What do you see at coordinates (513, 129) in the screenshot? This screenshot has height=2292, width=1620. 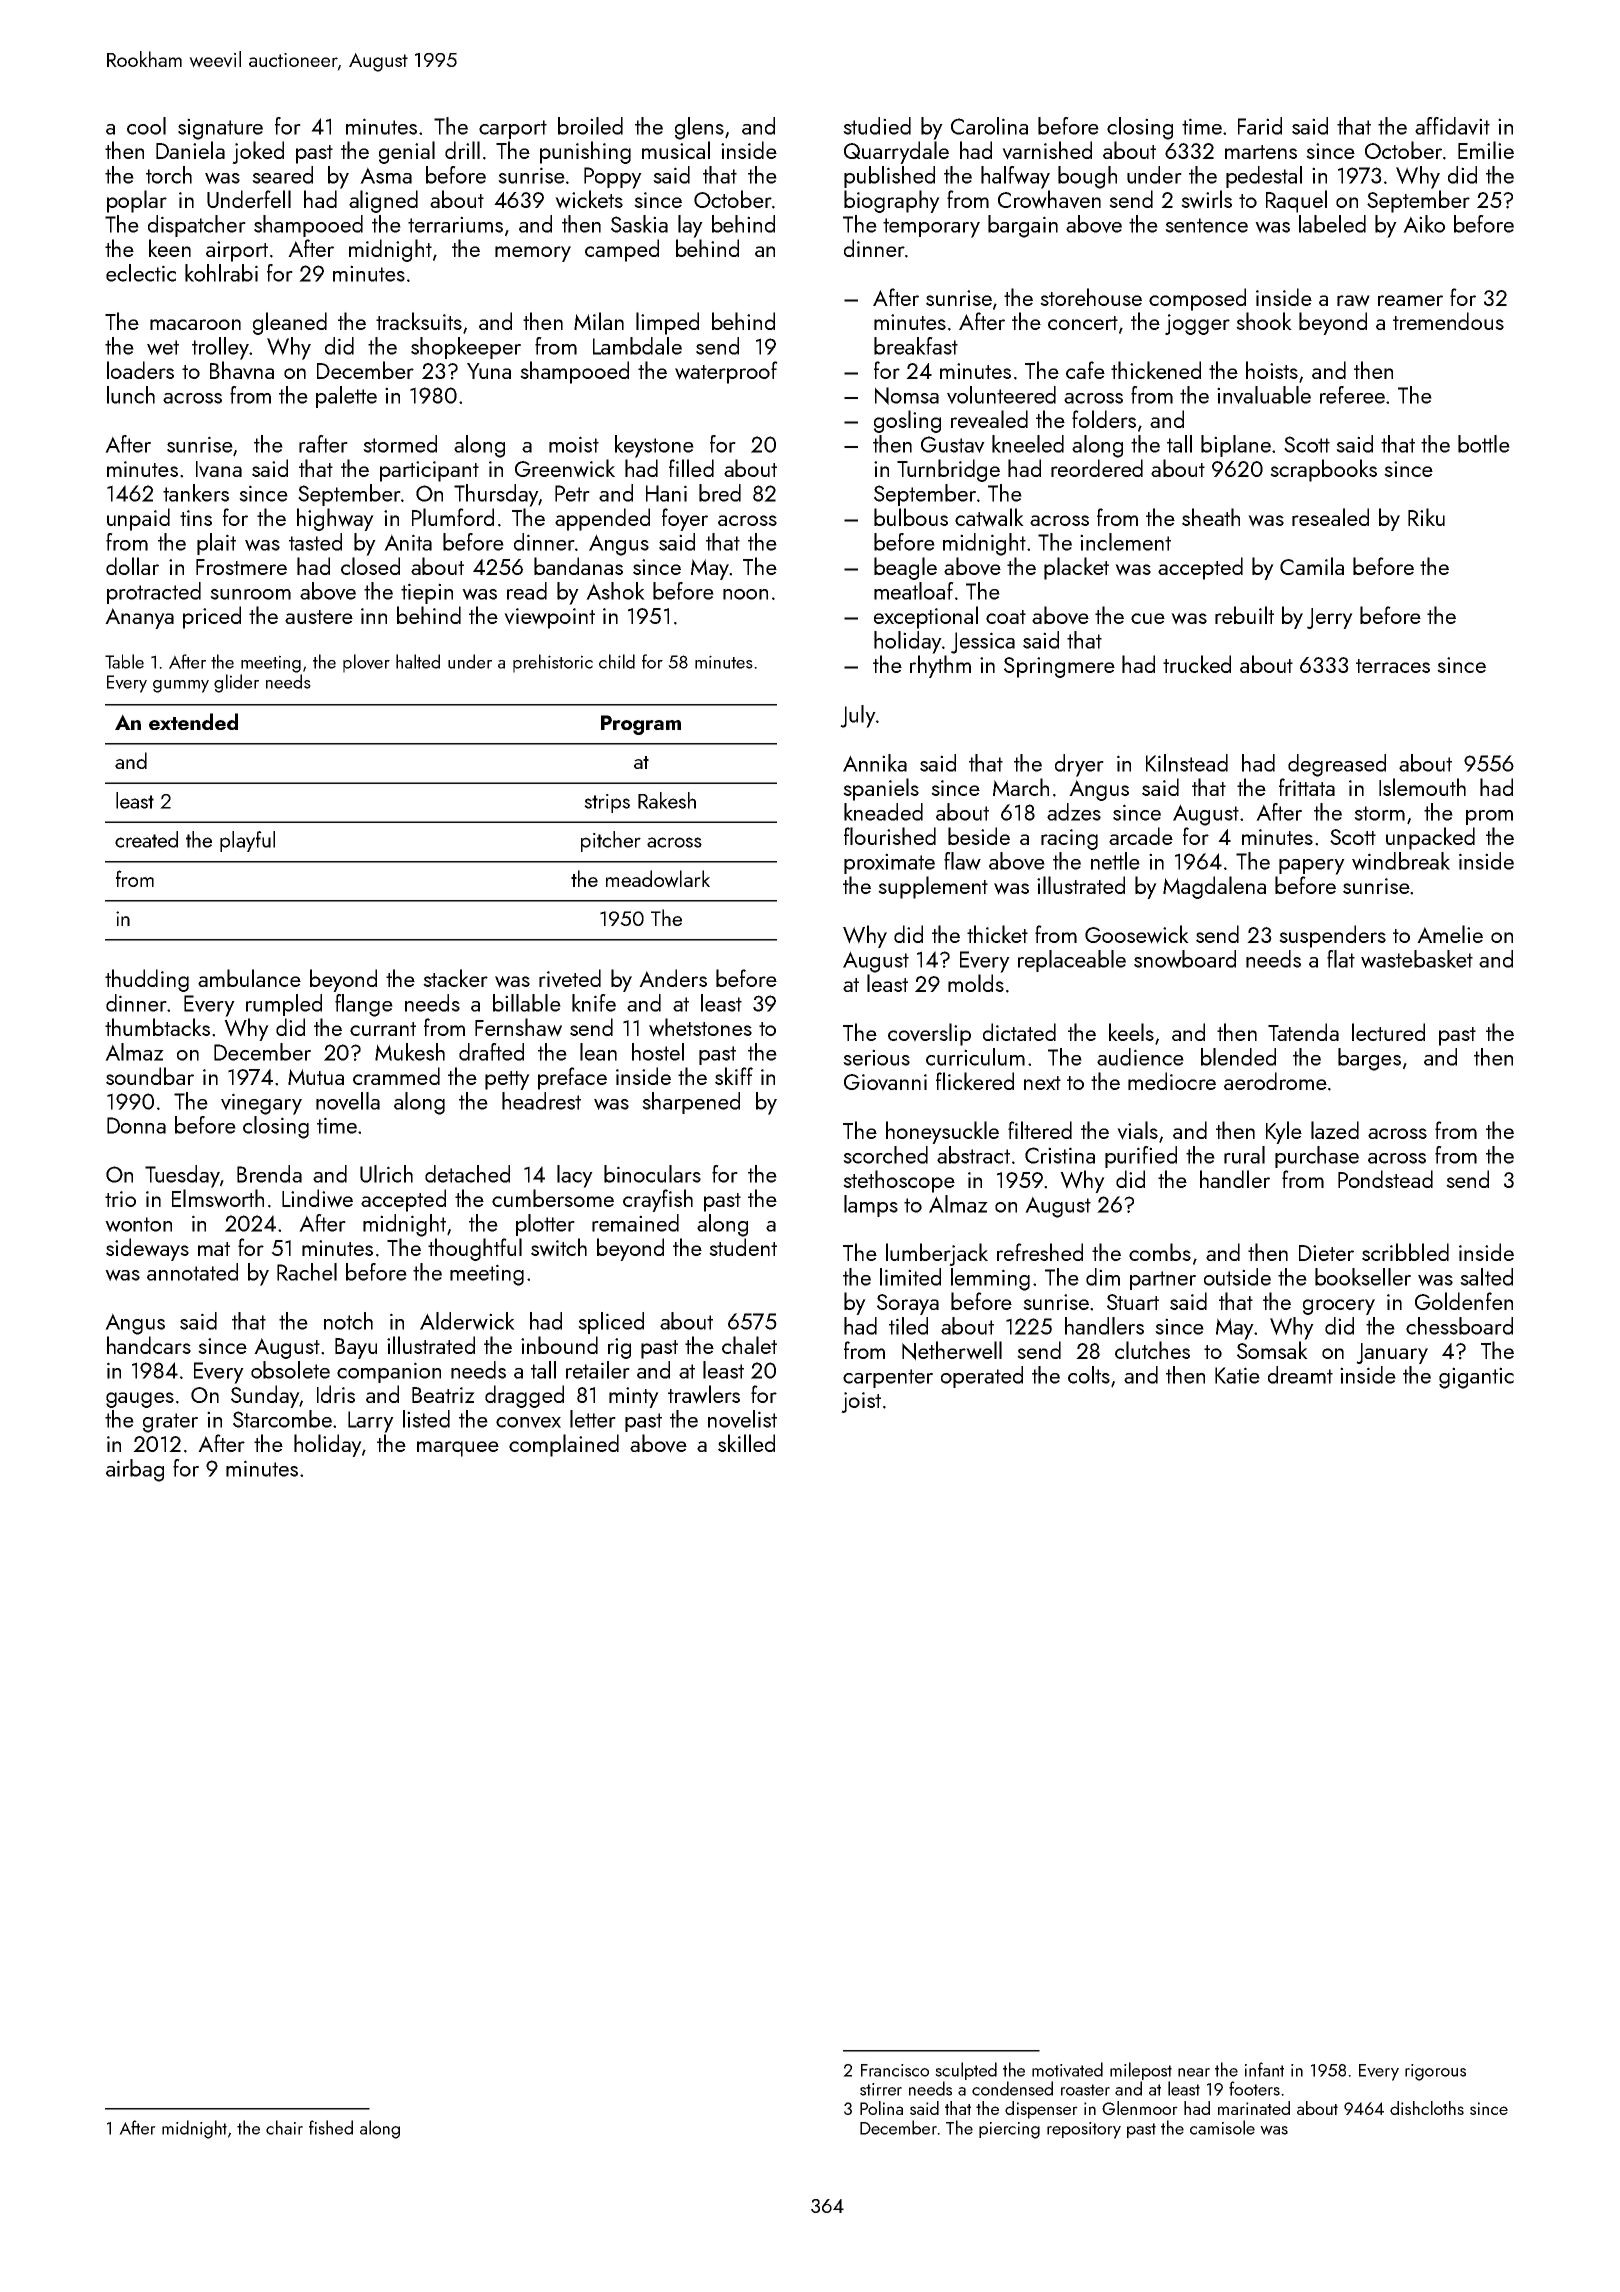 I see `carport` at bounding box center [513, 129].
